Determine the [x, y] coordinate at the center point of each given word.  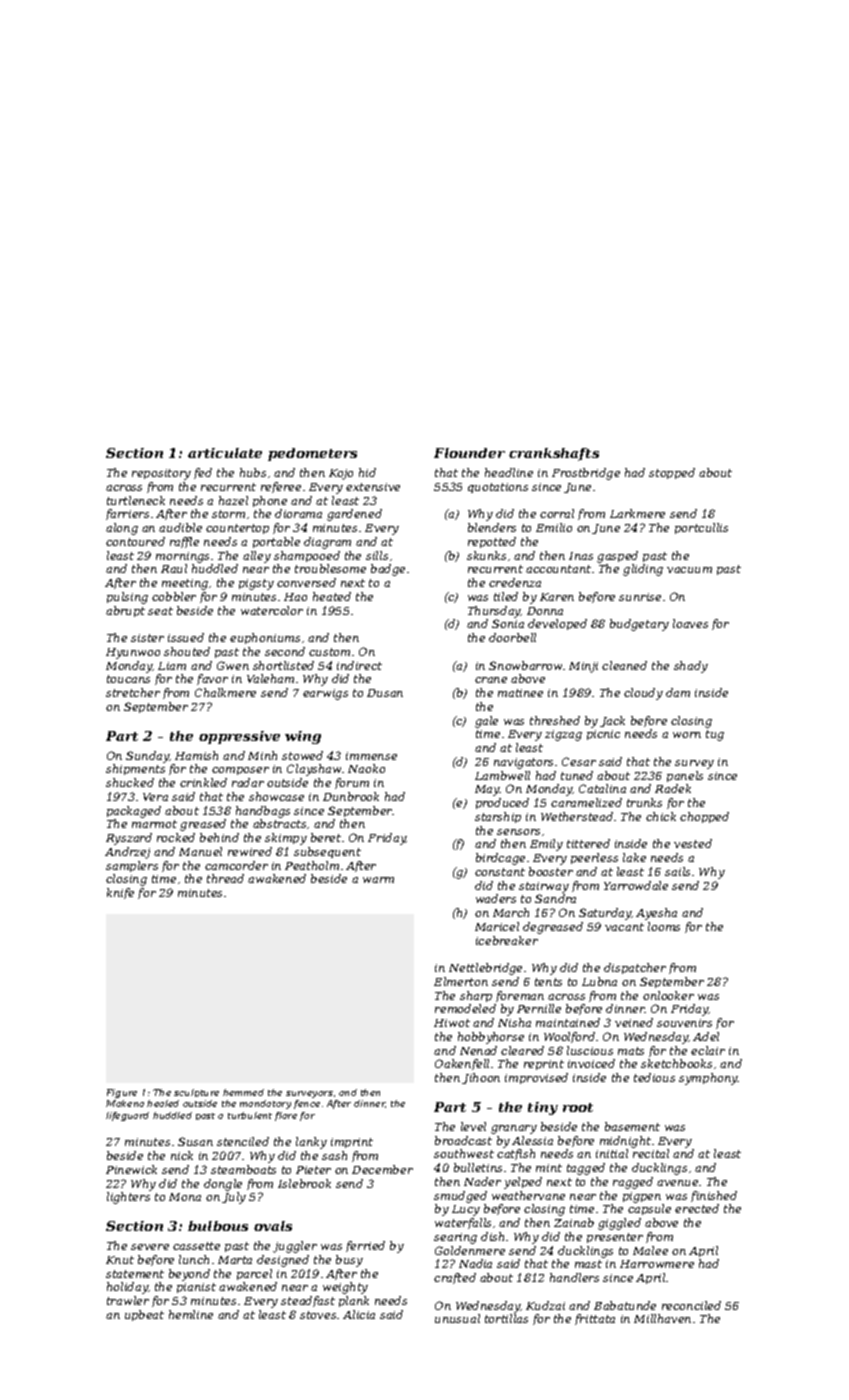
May [487, 790]
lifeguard [127, 1116]
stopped [672, 473]
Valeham [270, 678]
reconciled [691, 1305]
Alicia [359, 1314]
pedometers [312, 454]
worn [687, 735]
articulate [225, 453]
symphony [708, 1079]
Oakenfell [462, 1064]
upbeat [144, 1315]
